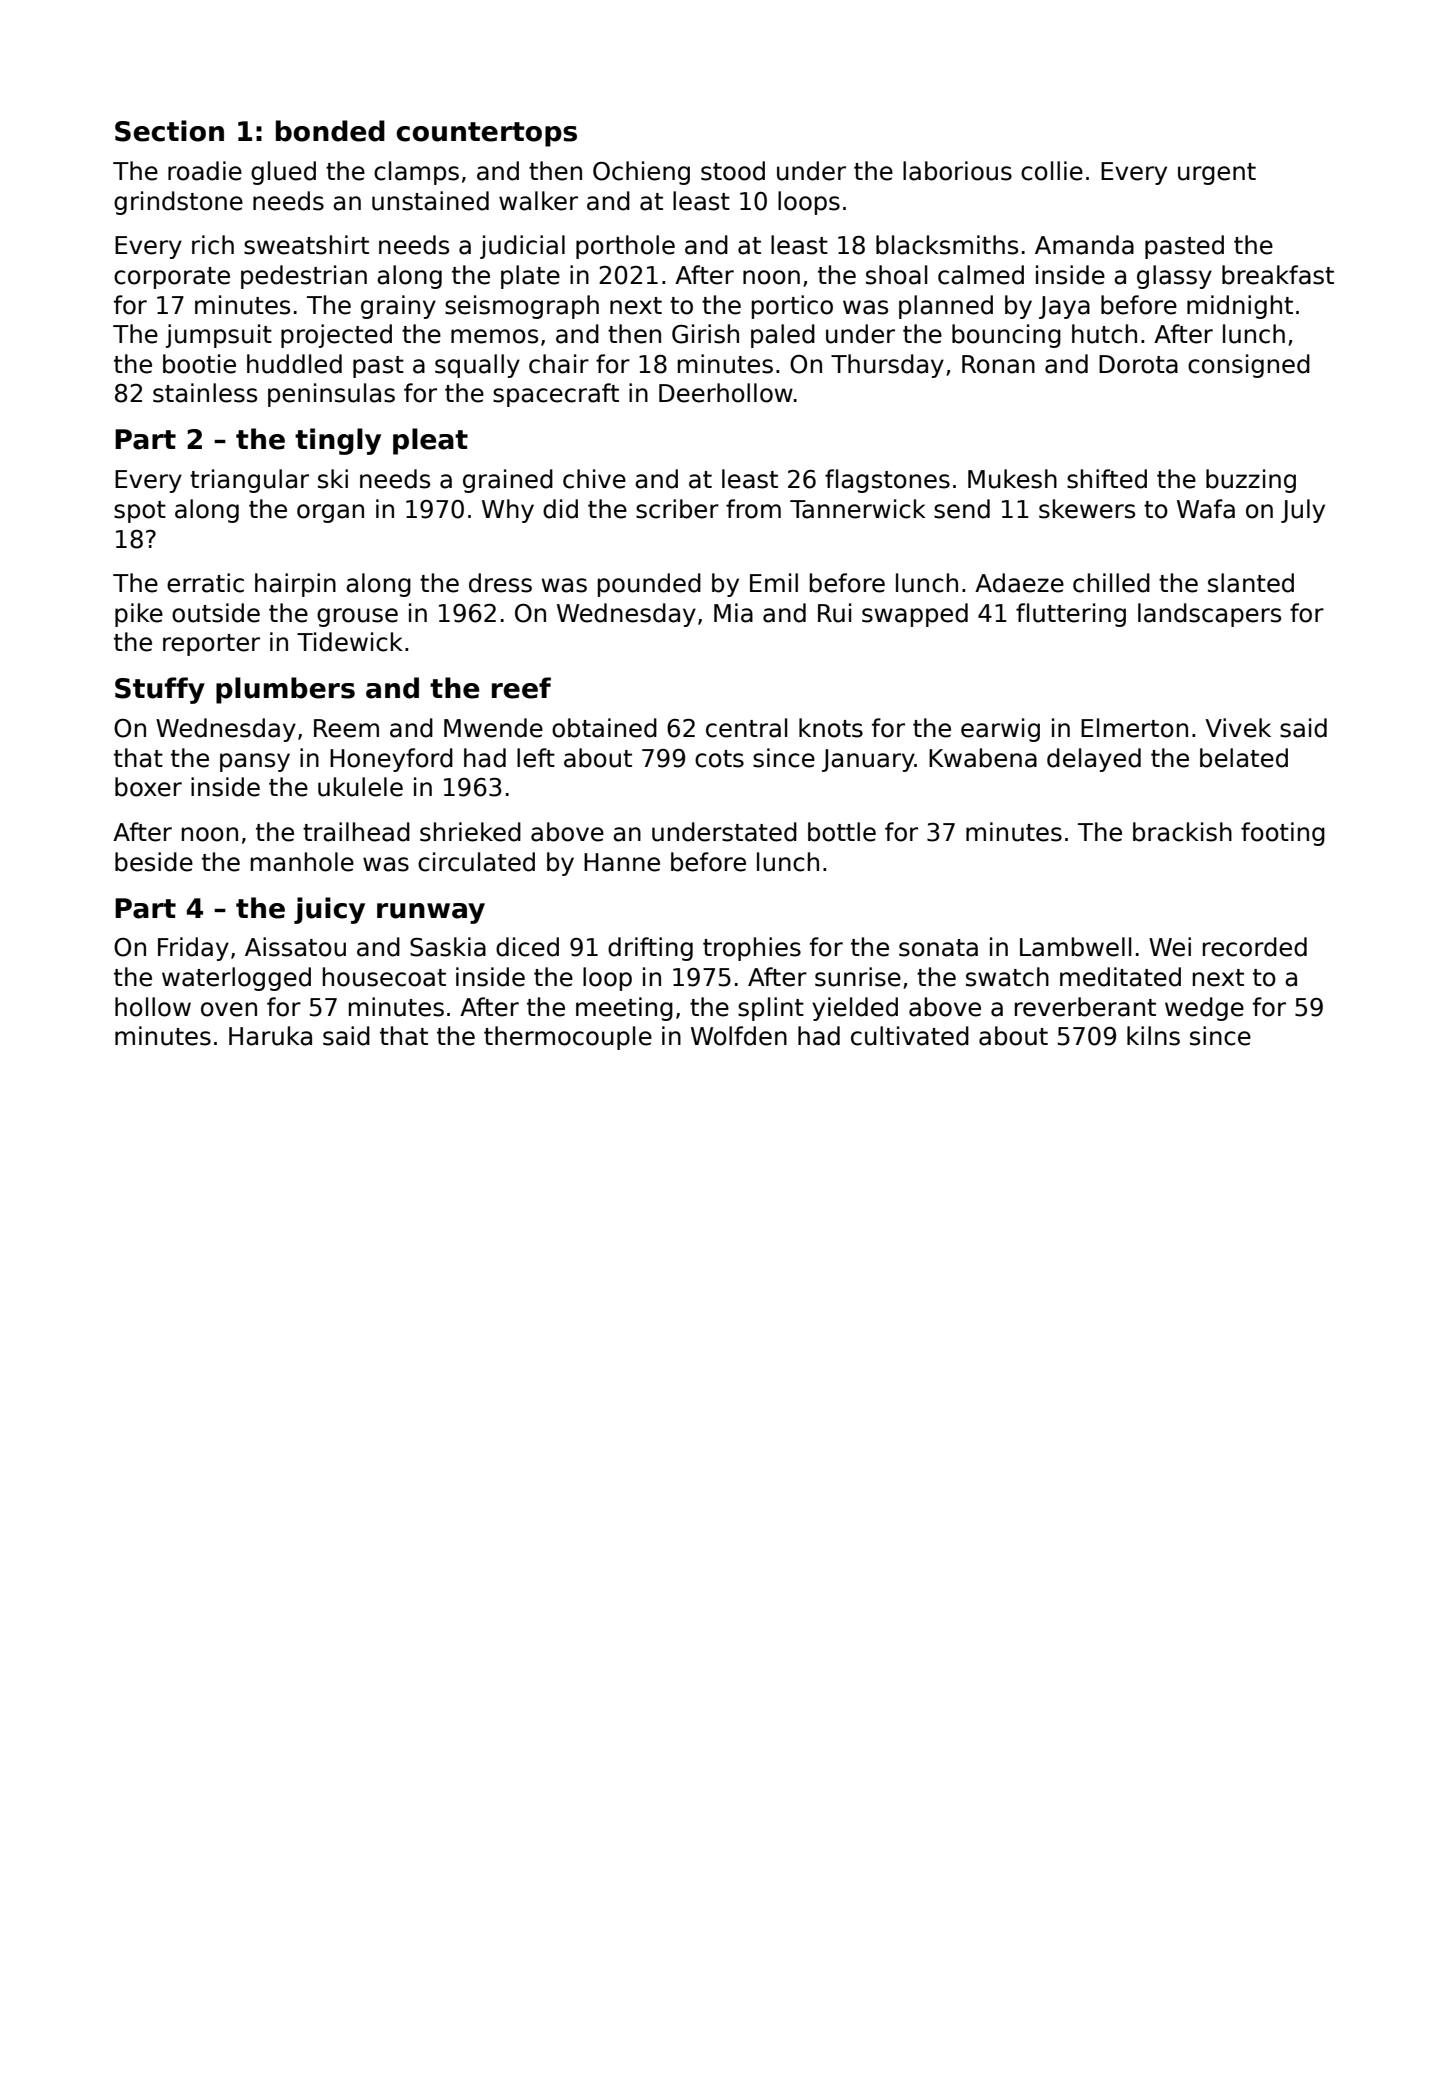 This image has width=1450, height=2100. I want to click on chair, so click(559, 364).
